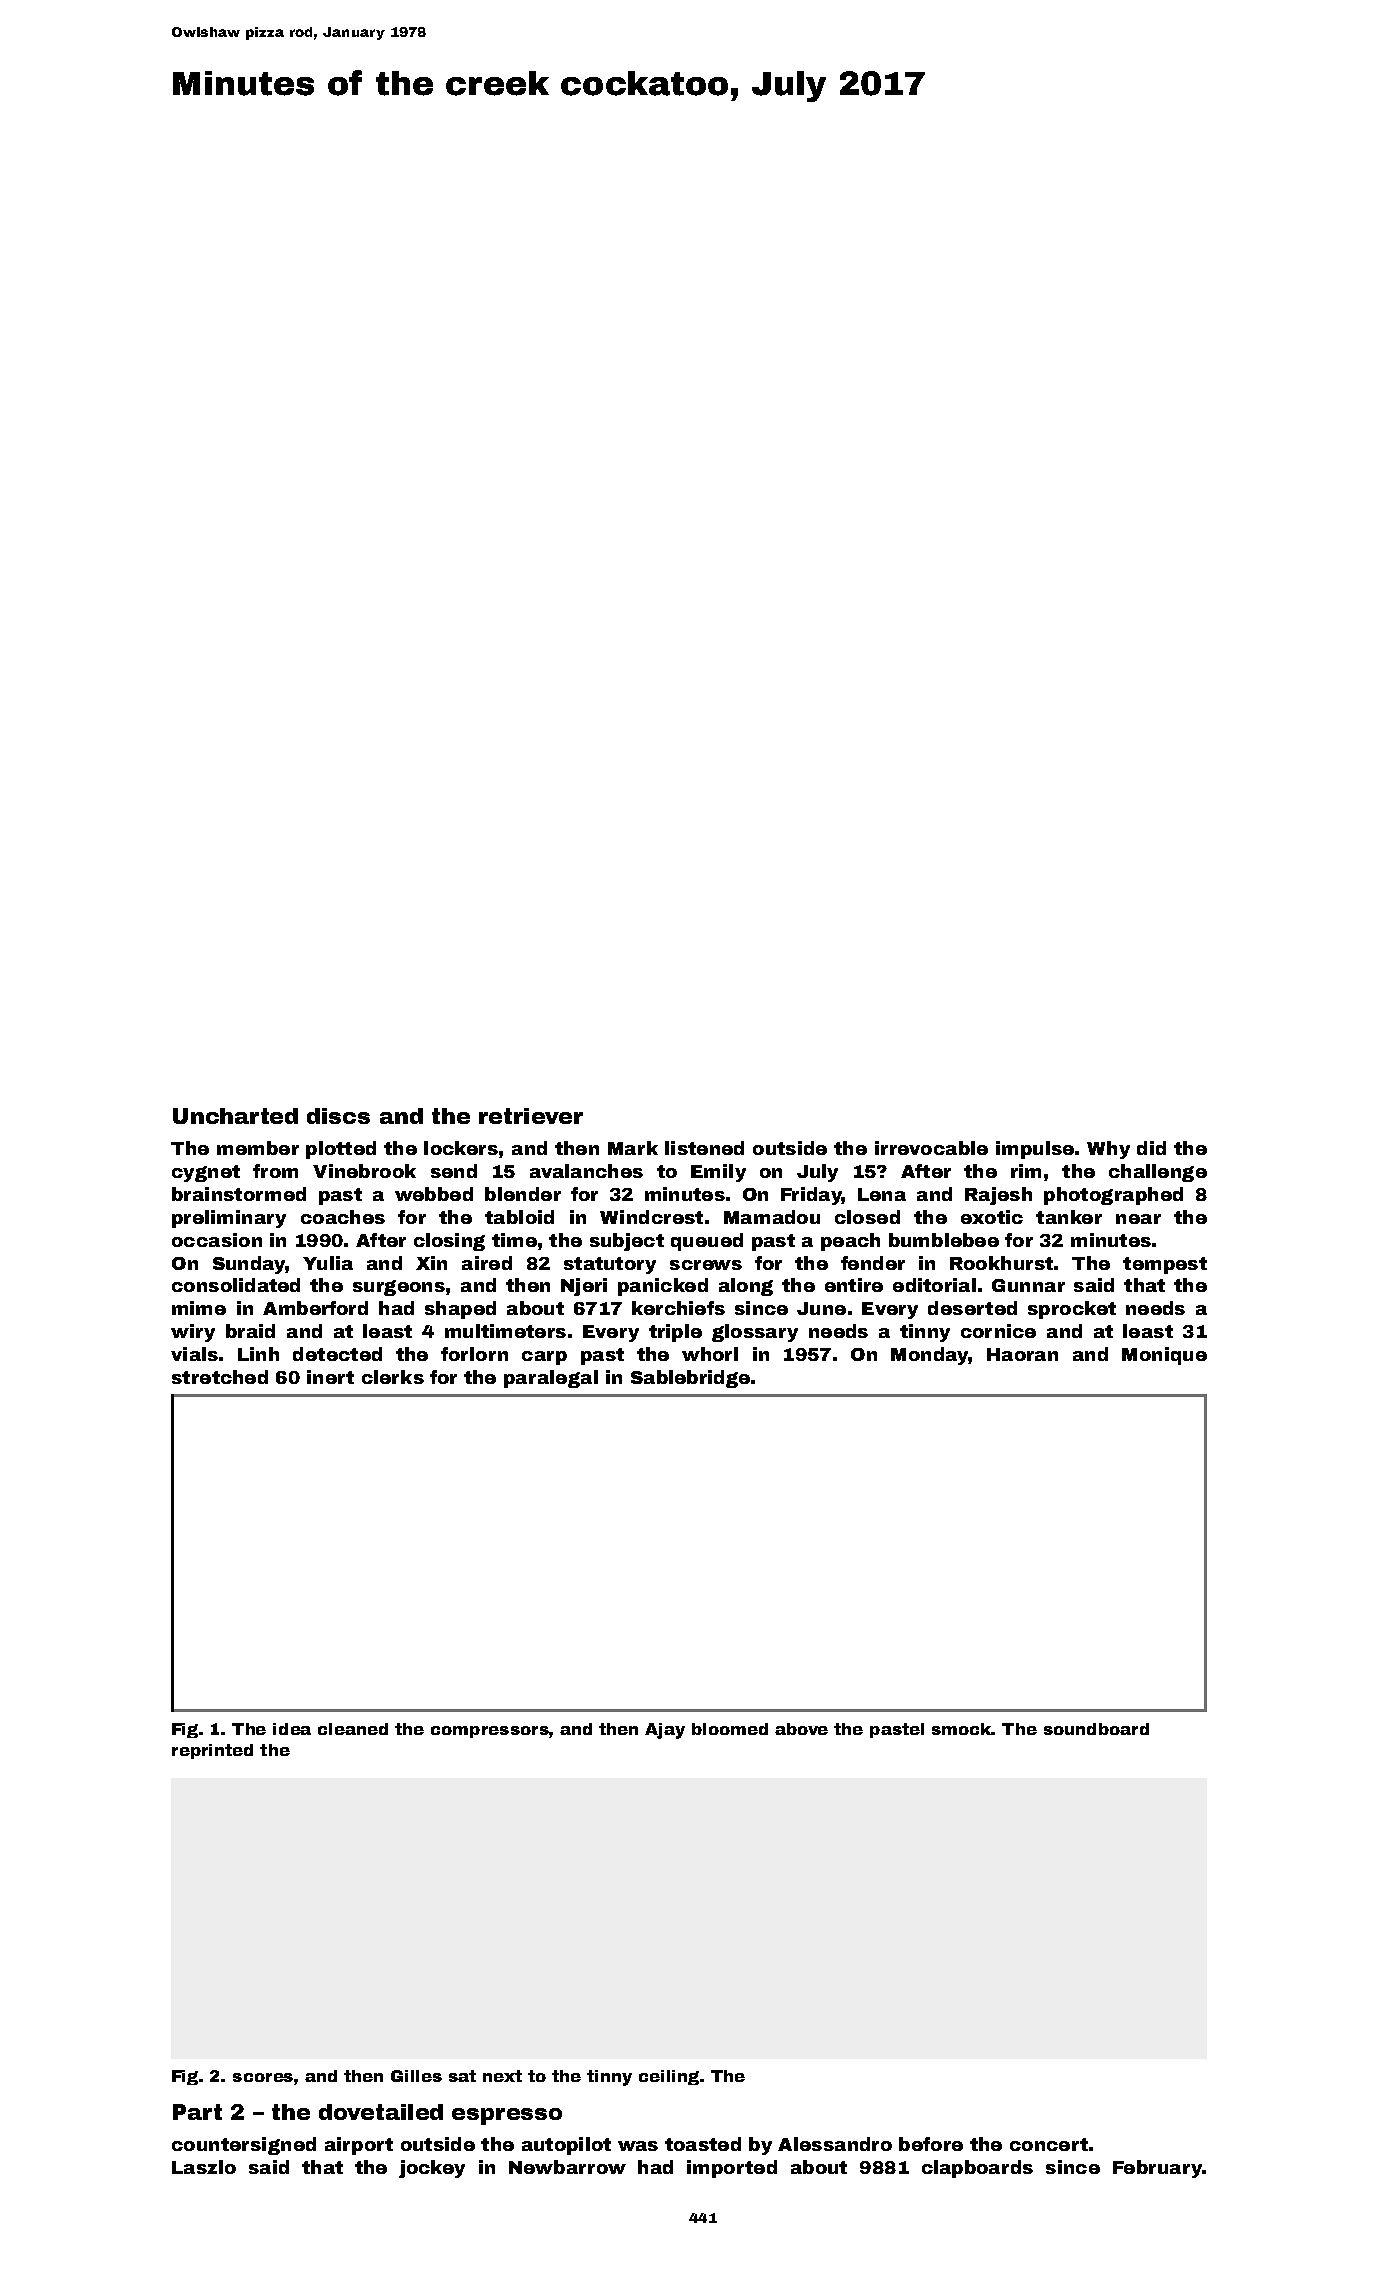 This screenshot has width=1378, height=2269. What do you see at coordinates (962, 1729) in the screenshot?
I see `smock` at bounding box center [962, 1729].
